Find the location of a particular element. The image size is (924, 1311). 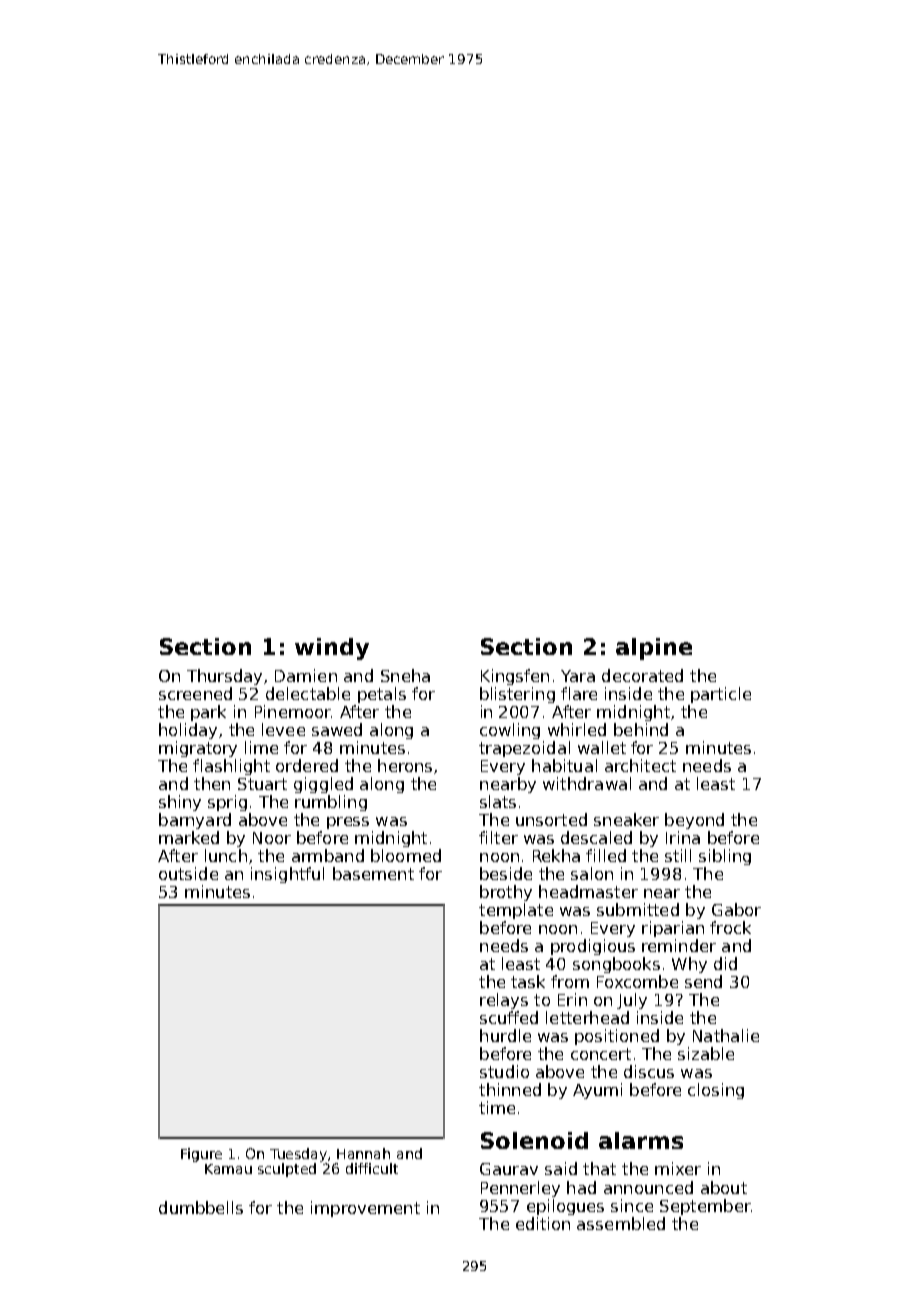

dumbbells is located at coordinates (201, 1207).
